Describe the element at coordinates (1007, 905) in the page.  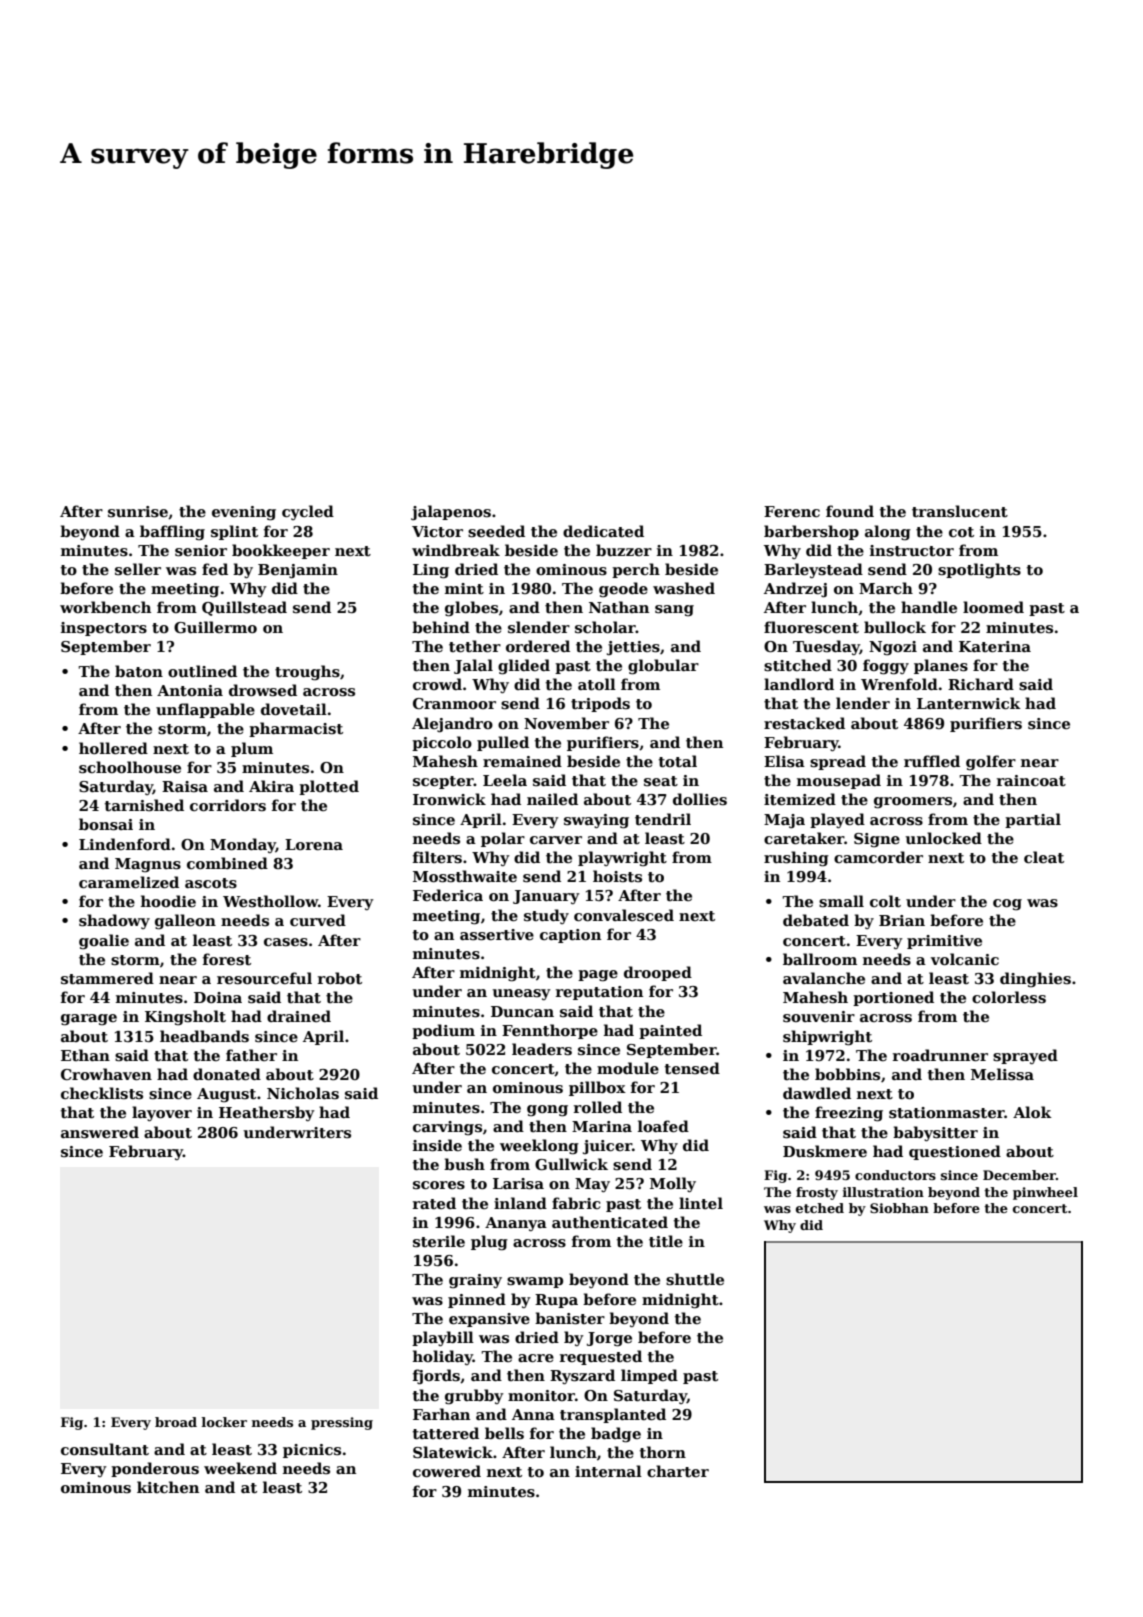
I see `cog` at that location.
